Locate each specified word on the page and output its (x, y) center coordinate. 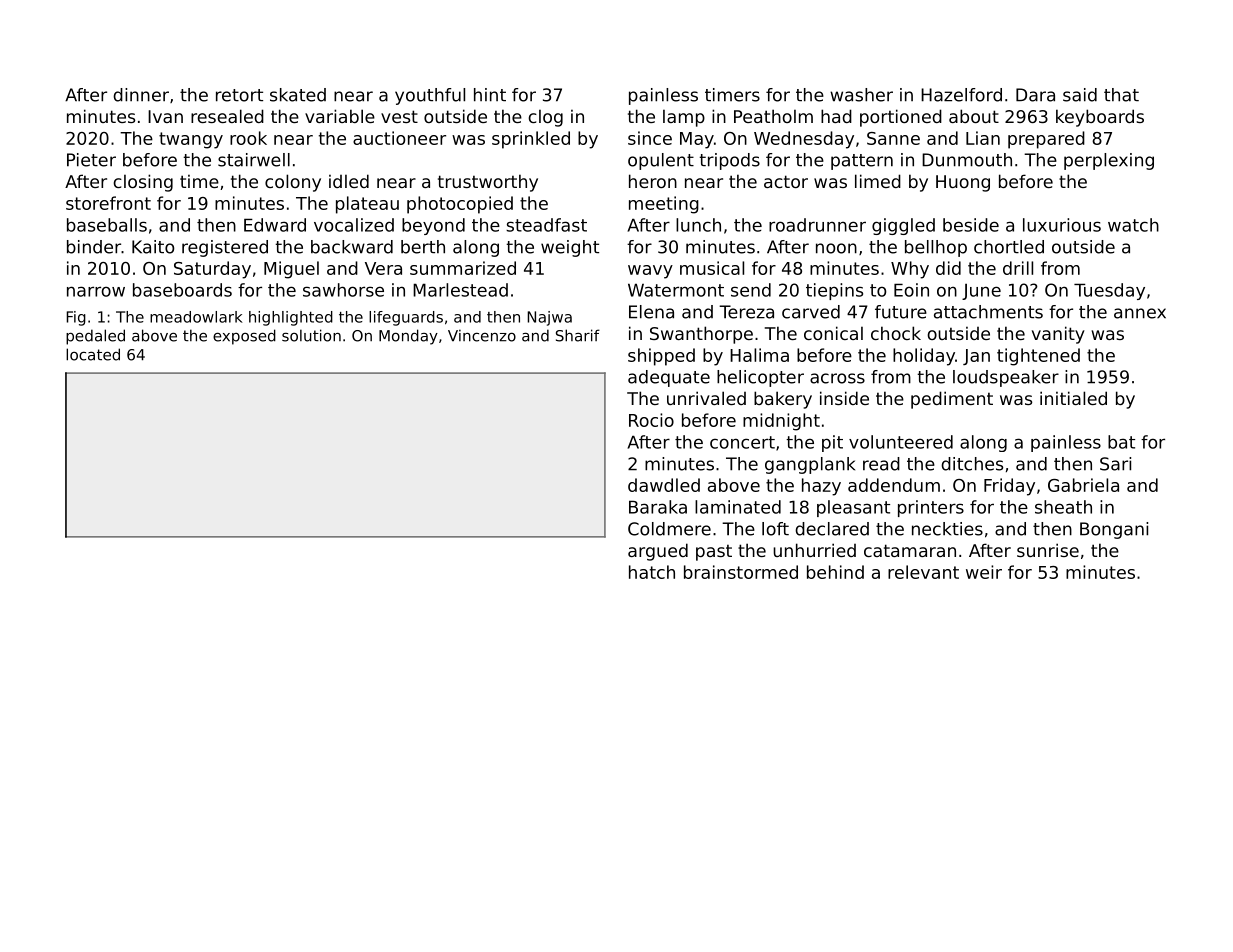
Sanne (893, 138)
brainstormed (741, 572)
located (93, 354)
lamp (684, 118)
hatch (652, 572)
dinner (141, 95)
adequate (669, 378)
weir (984, 572)
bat (1121, 442)
